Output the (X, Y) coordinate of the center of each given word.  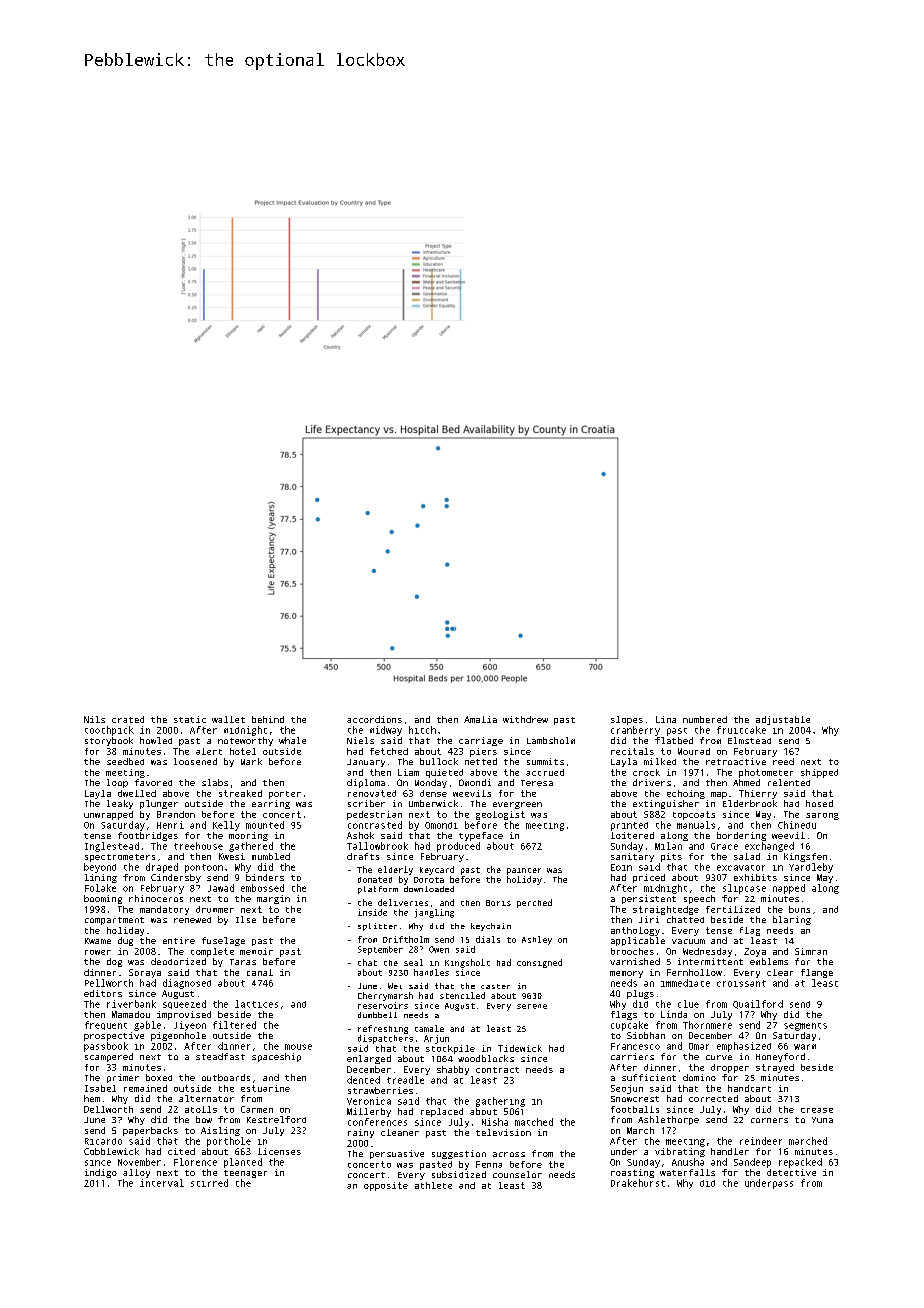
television (503, 1132)
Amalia (480, 719)
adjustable (783, 720)
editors (103, 993)
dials (488, 939)
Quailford (758, 1004)
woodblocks (486, 1058)
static (190, 719)
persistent (649, 899)
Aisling (220, 1131)
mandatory (164, 910)
